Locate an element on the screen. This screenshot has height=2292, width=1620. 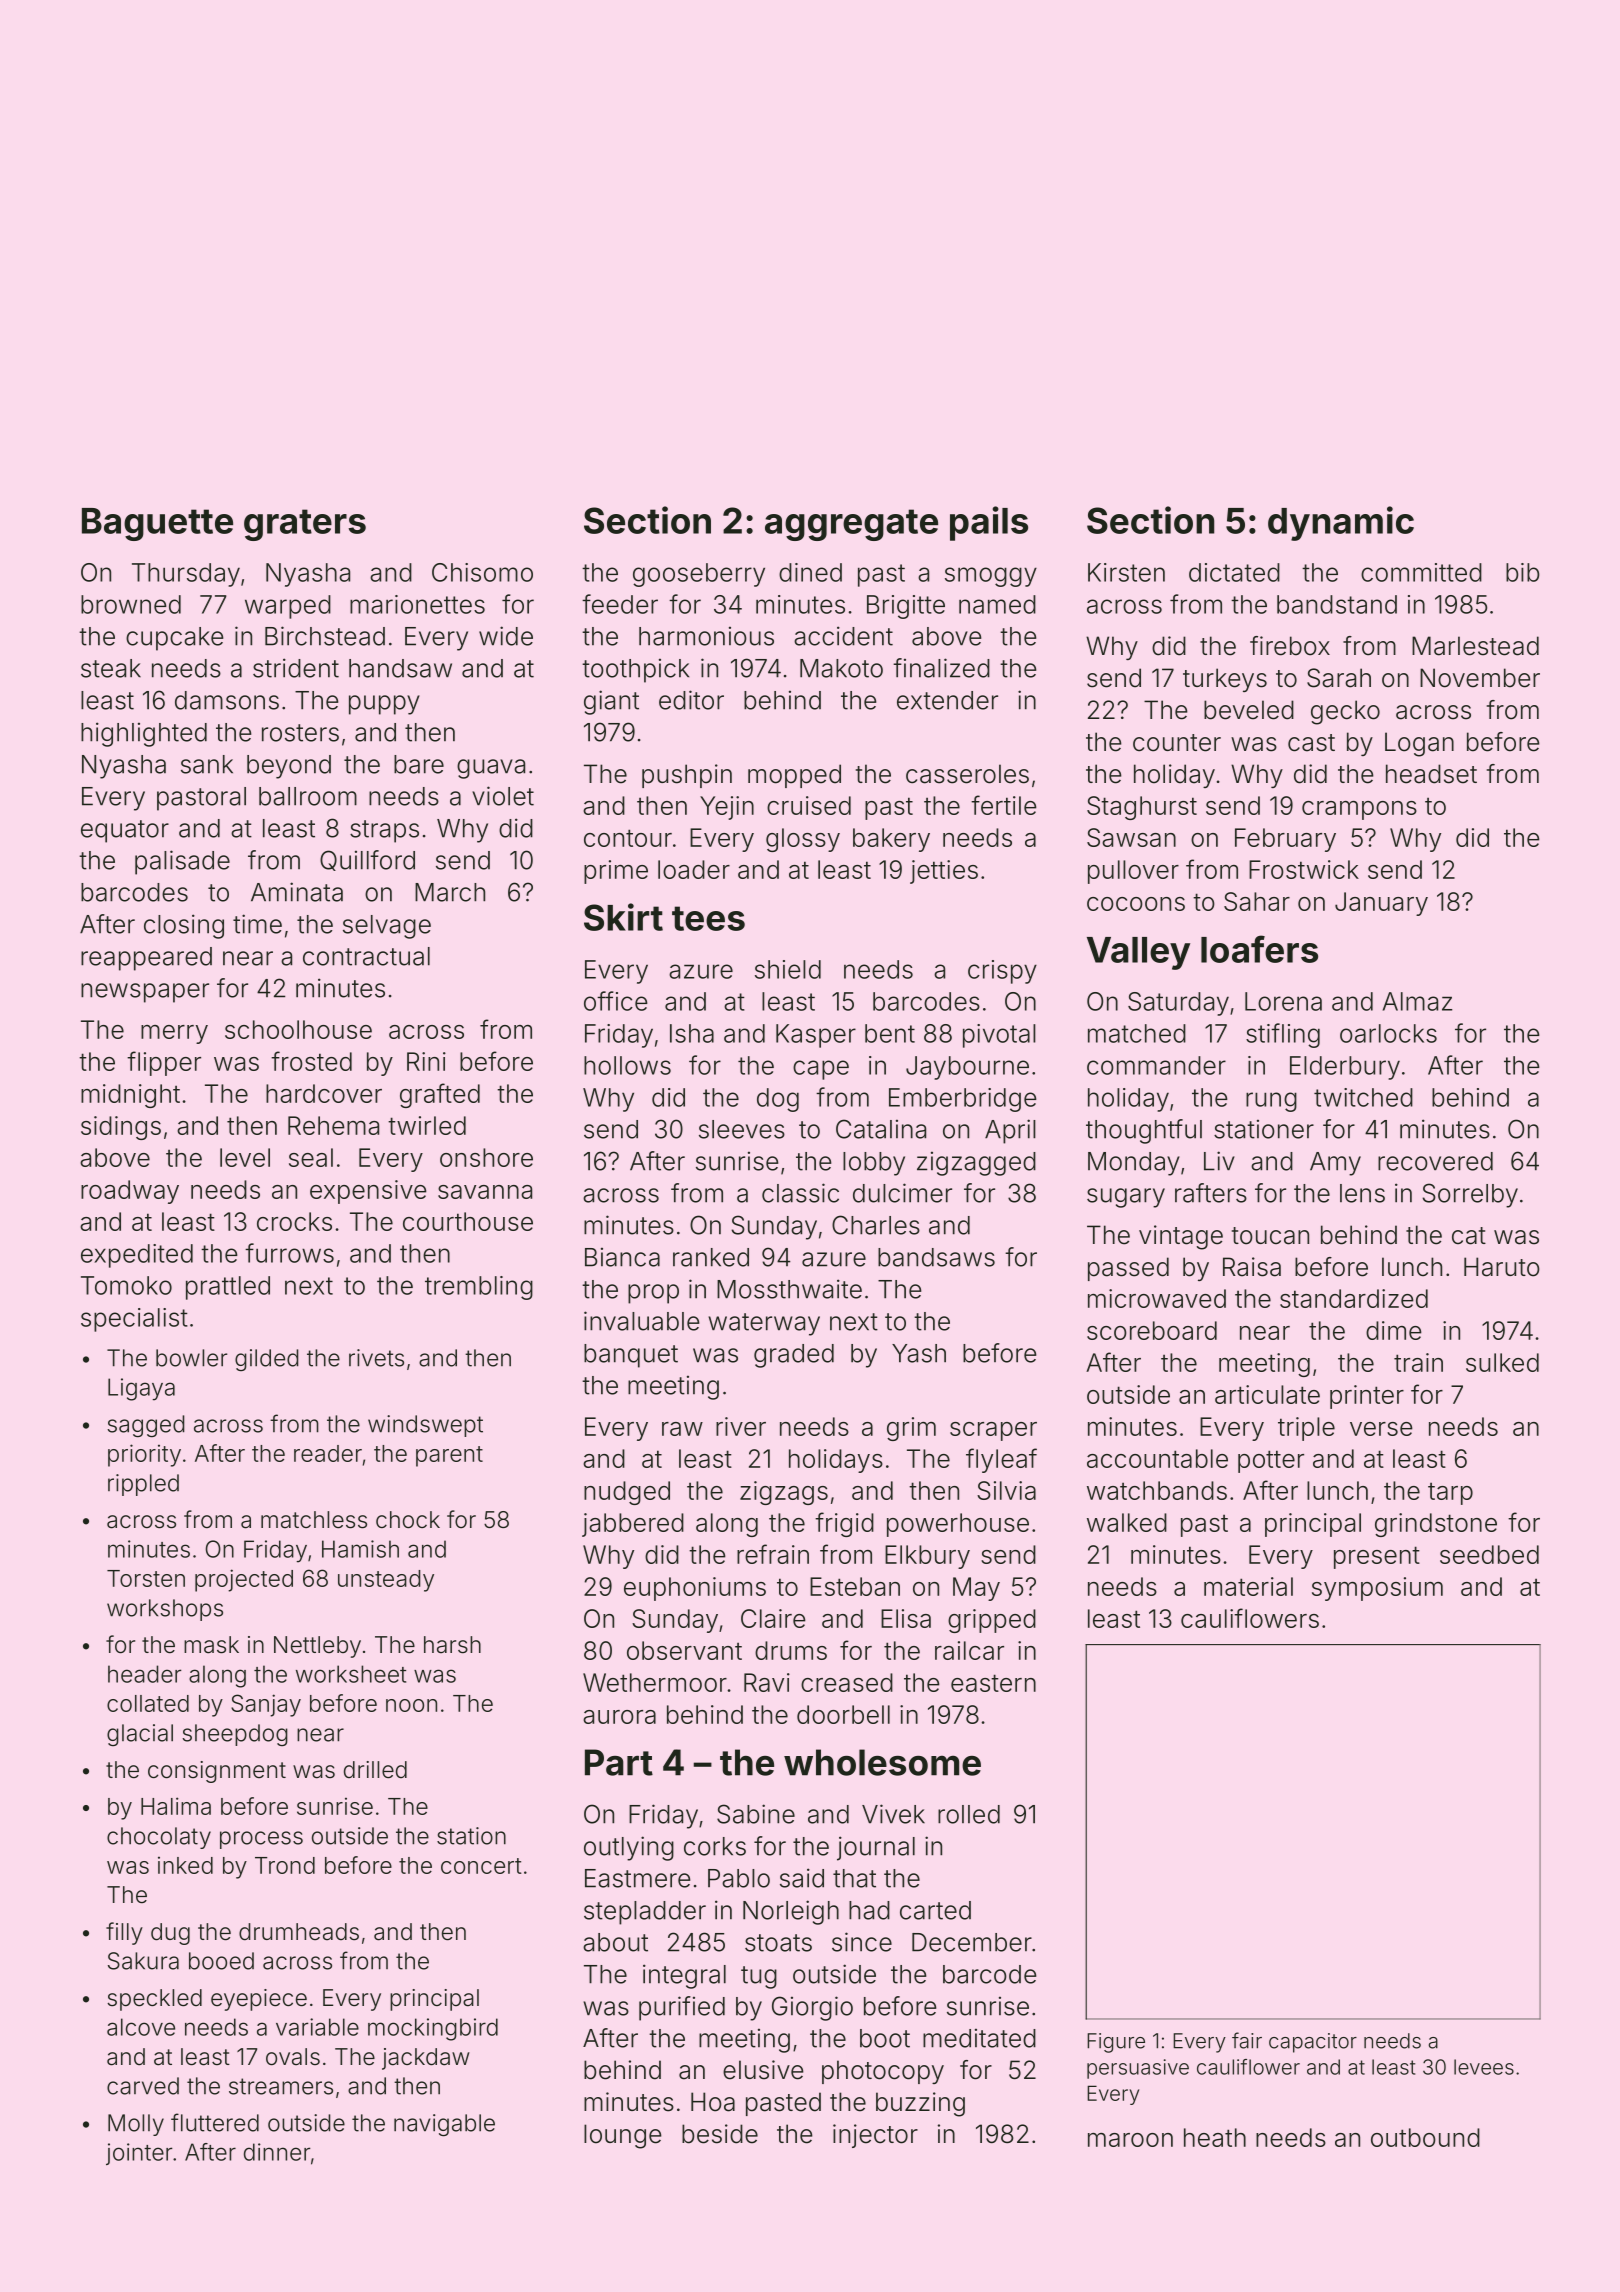
graters is located at coordinates (305, 525).
